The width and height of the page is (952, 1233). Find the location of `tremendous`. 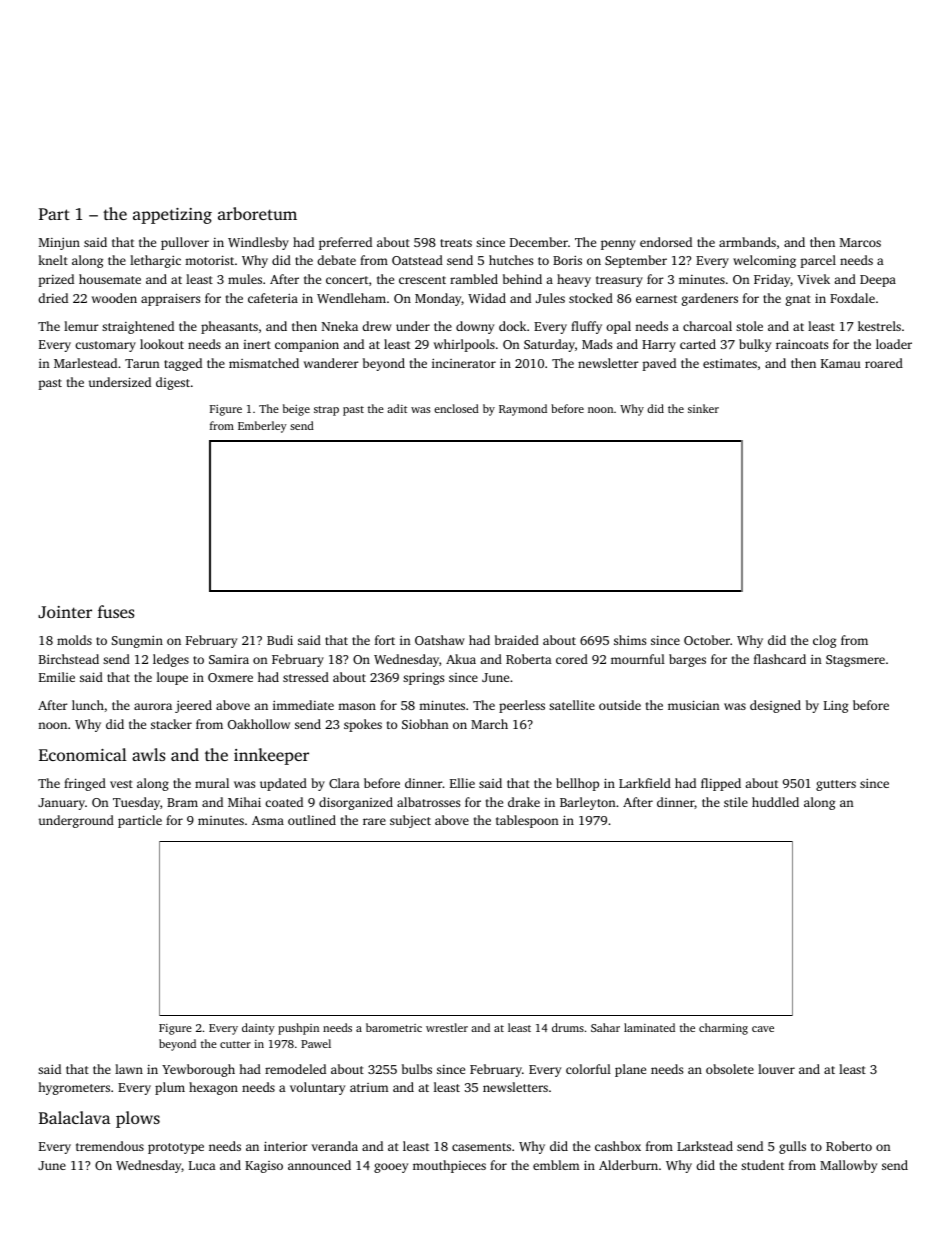

tremendous is located at coordinates (110, 1146).
